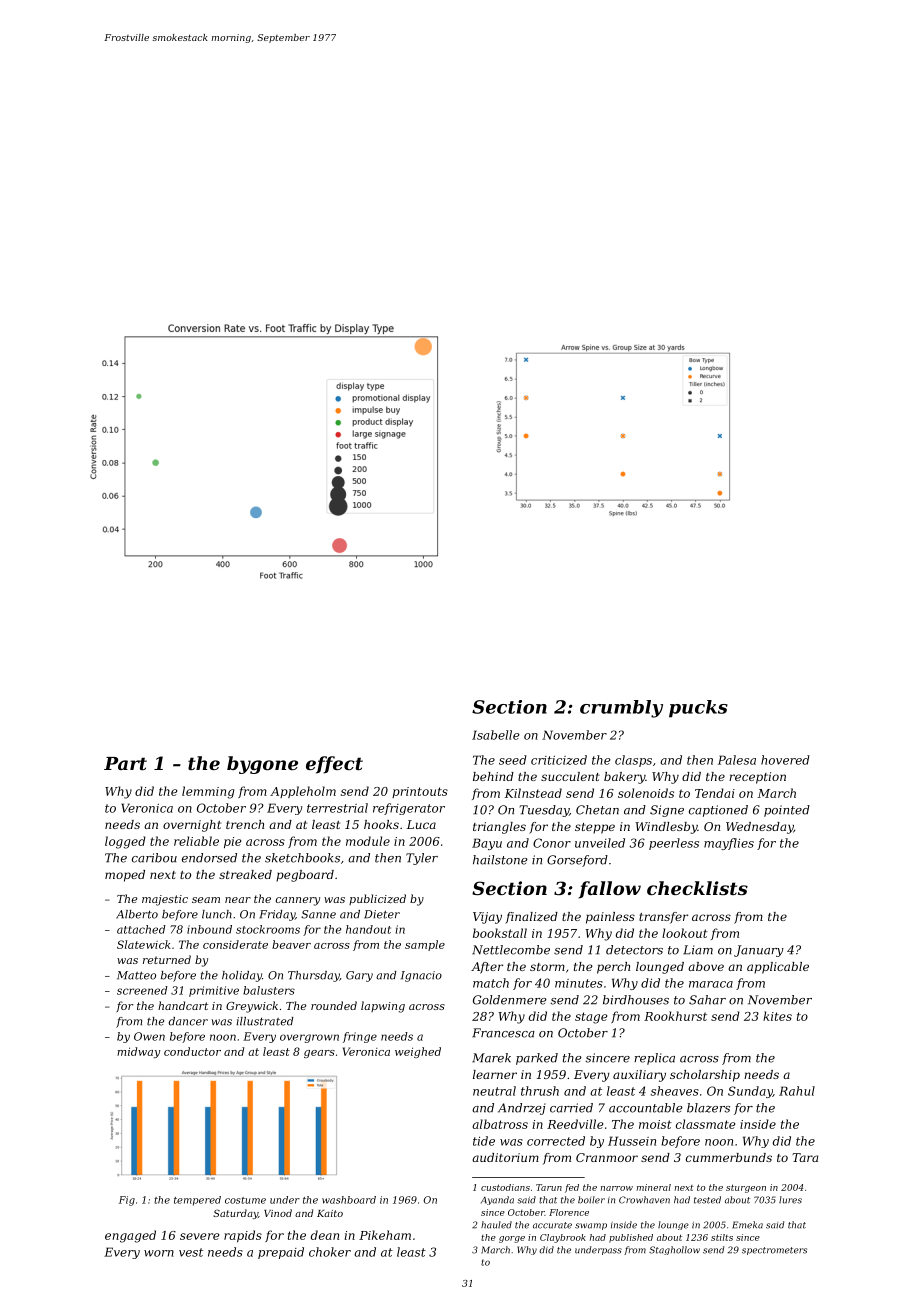  Describe the element at coordinates (125, 876) in the document. I see `moped` at that location.
